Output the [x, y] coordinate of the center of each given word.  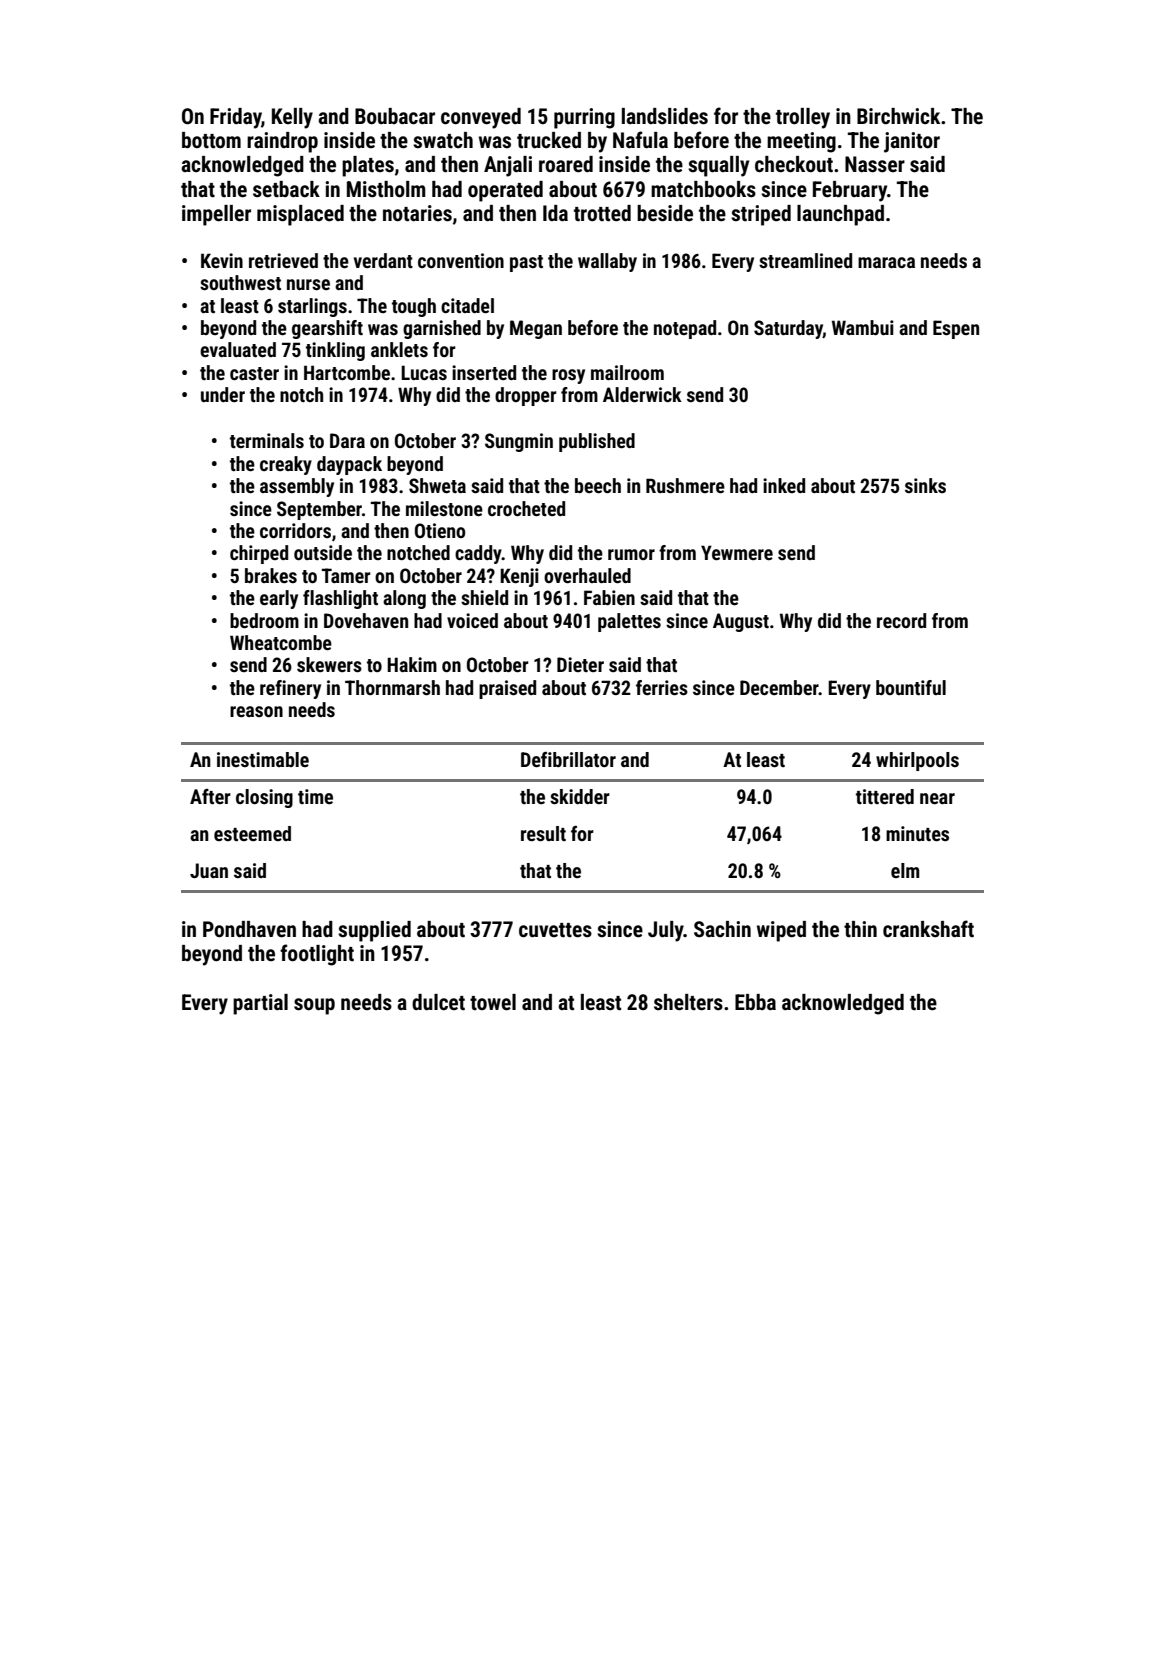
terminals [267, 440]
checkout [794, 164]
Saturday [788, 329]
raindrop [282, 142]
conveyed [481, 118]
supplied [374, 931]
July [666, 931]
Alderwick [642, 394]
